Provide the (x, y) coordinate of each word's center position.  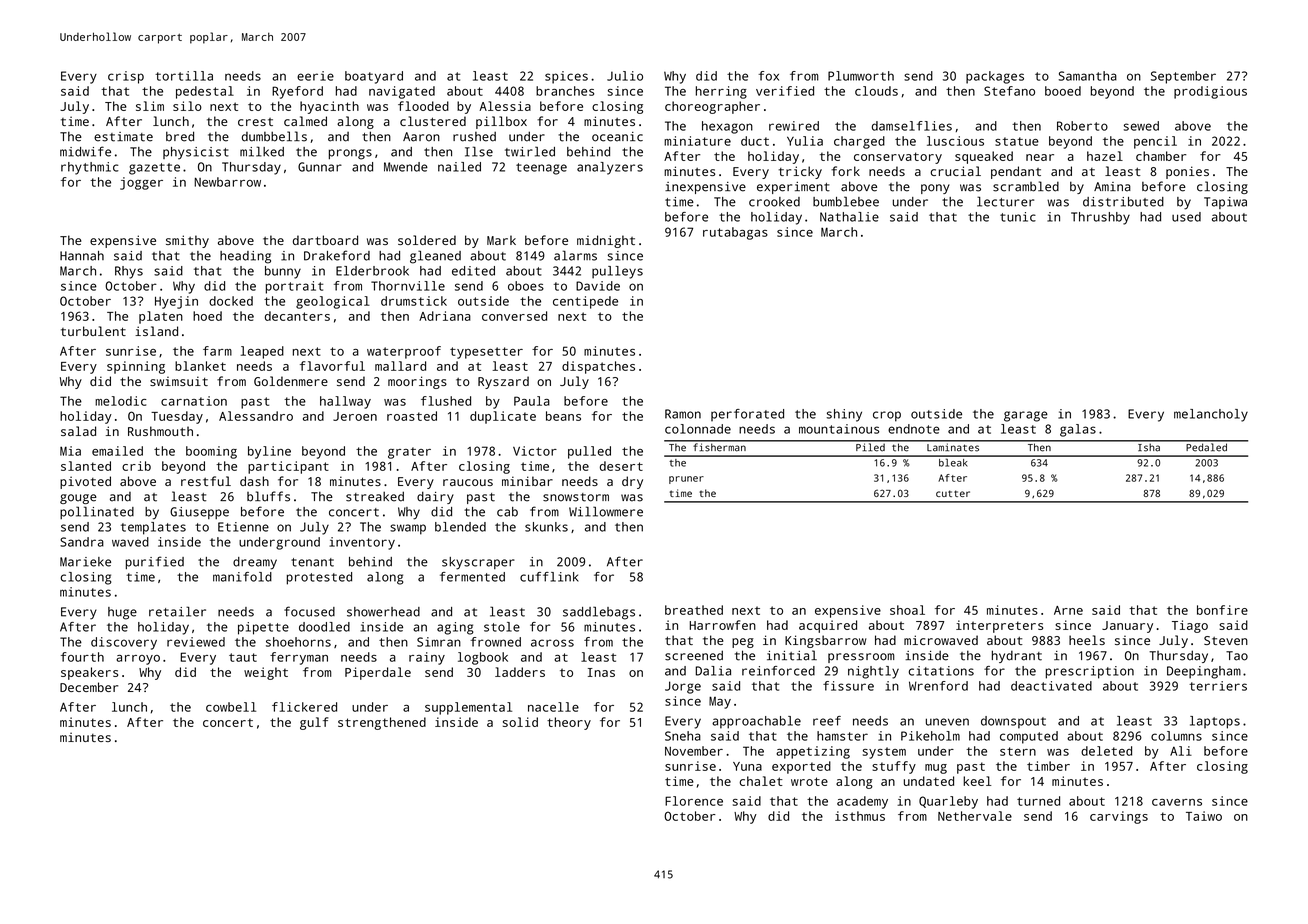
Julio (625, 76)
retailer (177, 611)
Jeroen (355, 416)
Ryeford (297, 92)
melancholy (1211, 415)
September (1183, 77)
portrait (294, 287)
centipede (585, 302)
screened (694, 655)
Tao (1237, 656)
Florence (694, 801)
